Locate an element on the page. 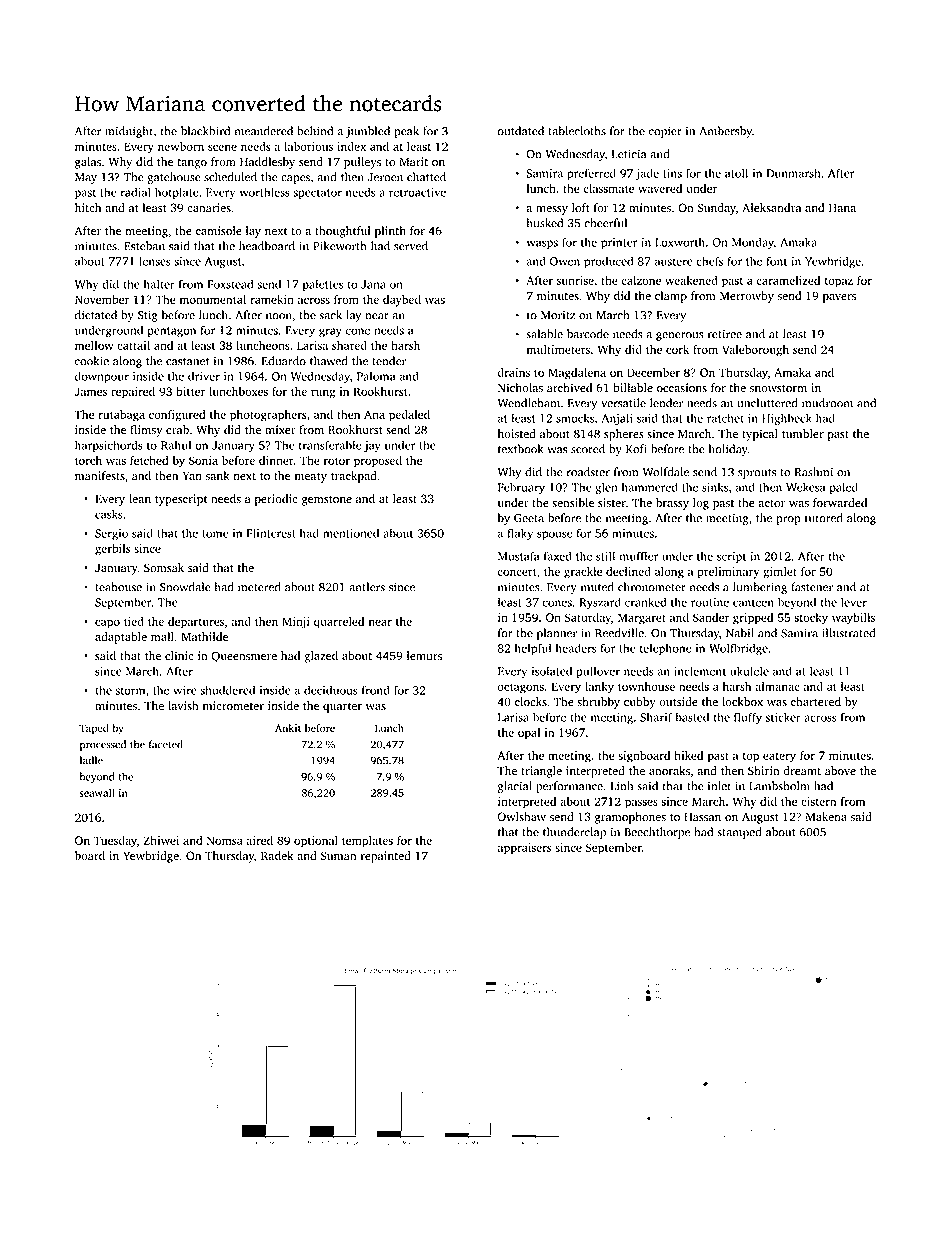 This image has width=952, height=1233. micrometer is located at coordinates (233, 706).
